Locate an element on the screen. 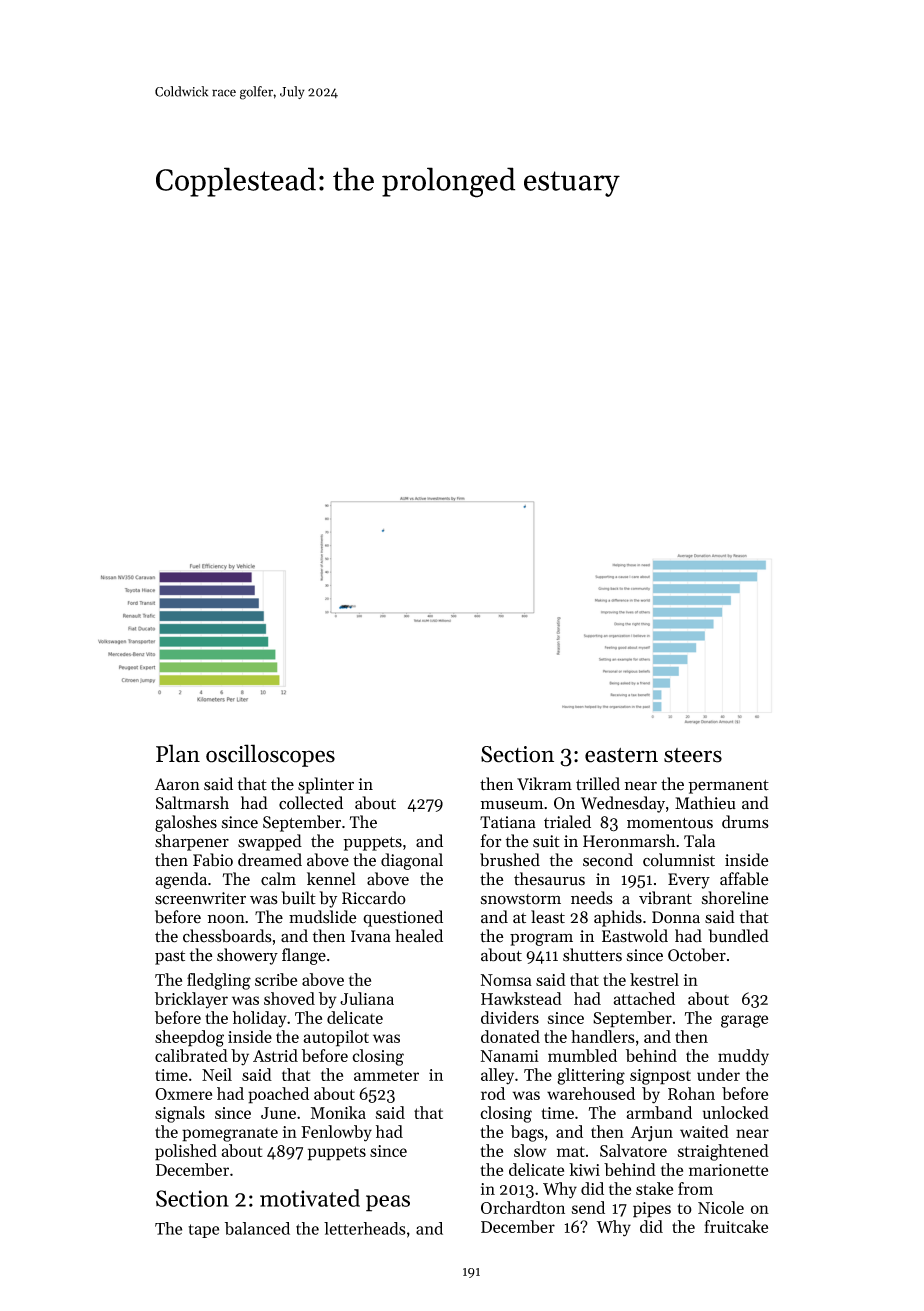 The image size is (924, 1311). garage is located at coordinates (744, 1021).
